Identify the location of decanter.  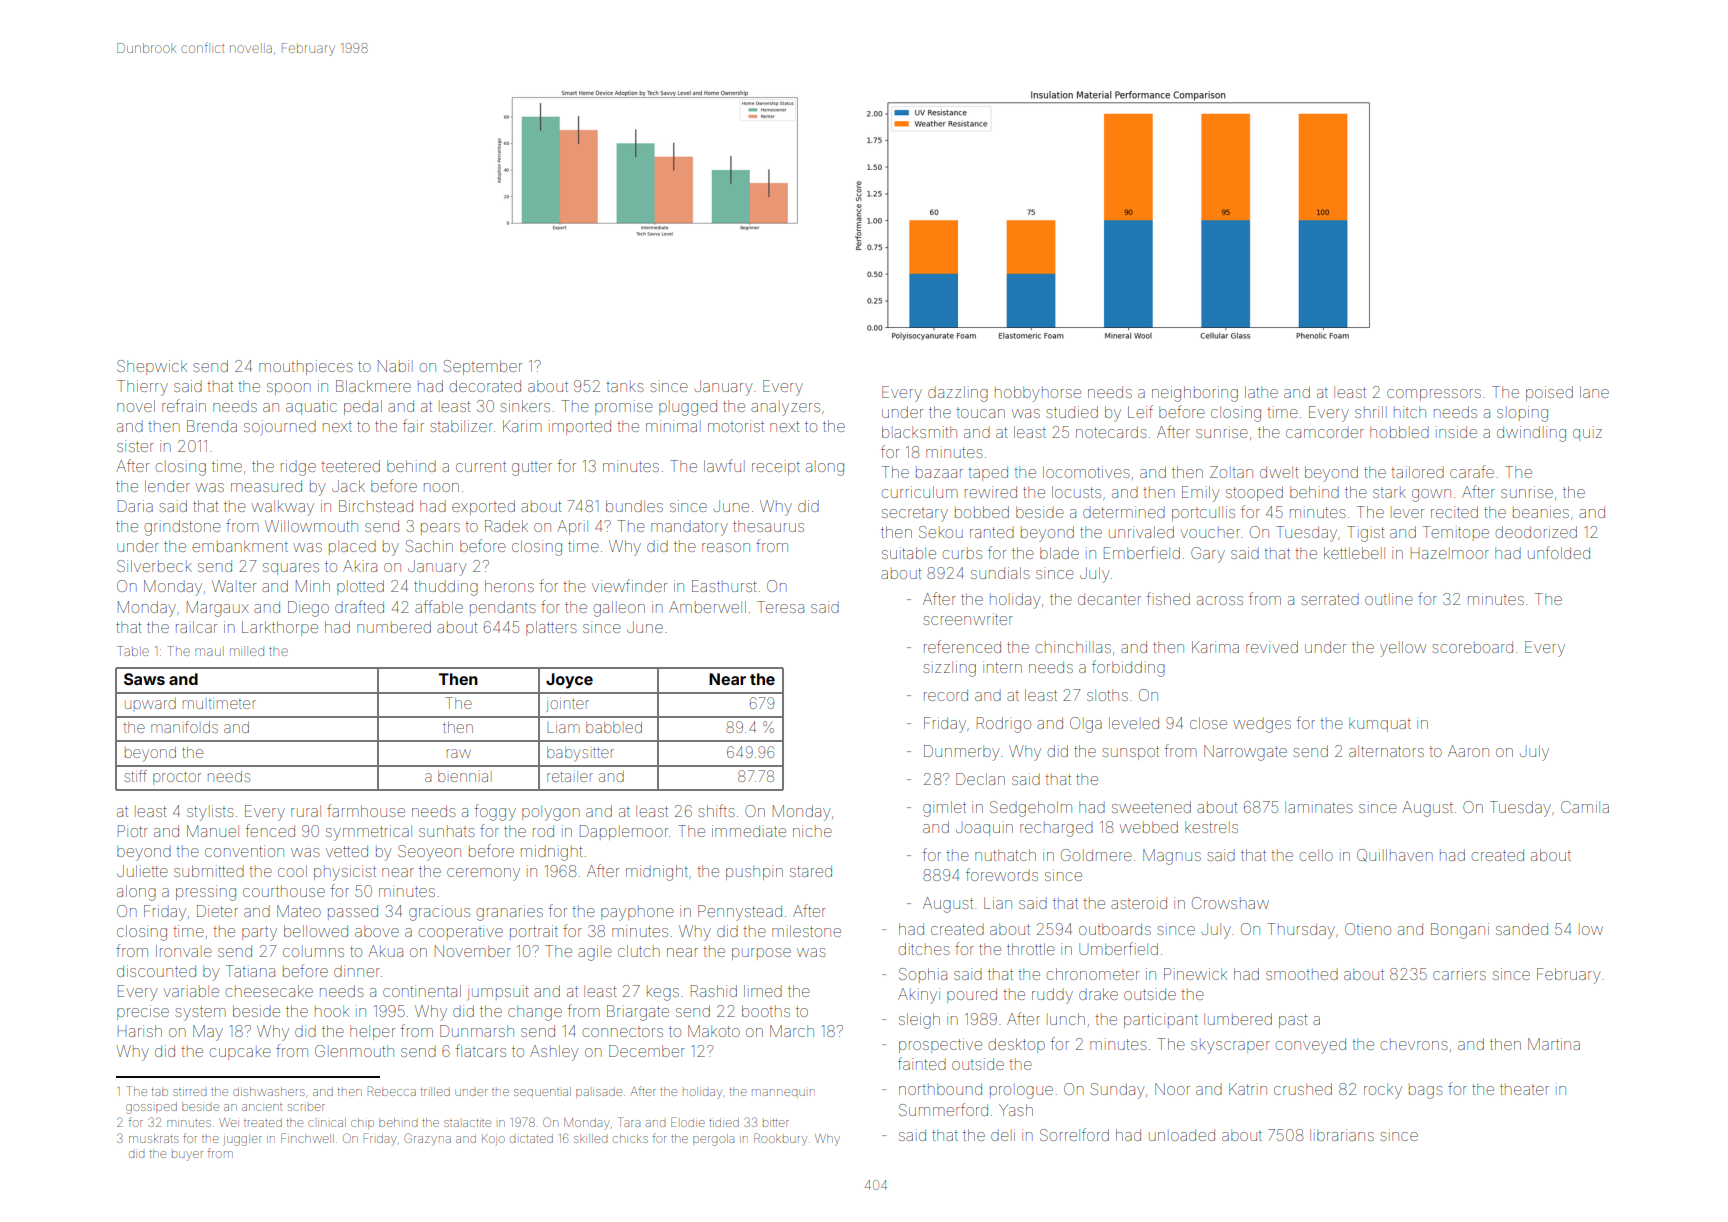
(1109, 599).
